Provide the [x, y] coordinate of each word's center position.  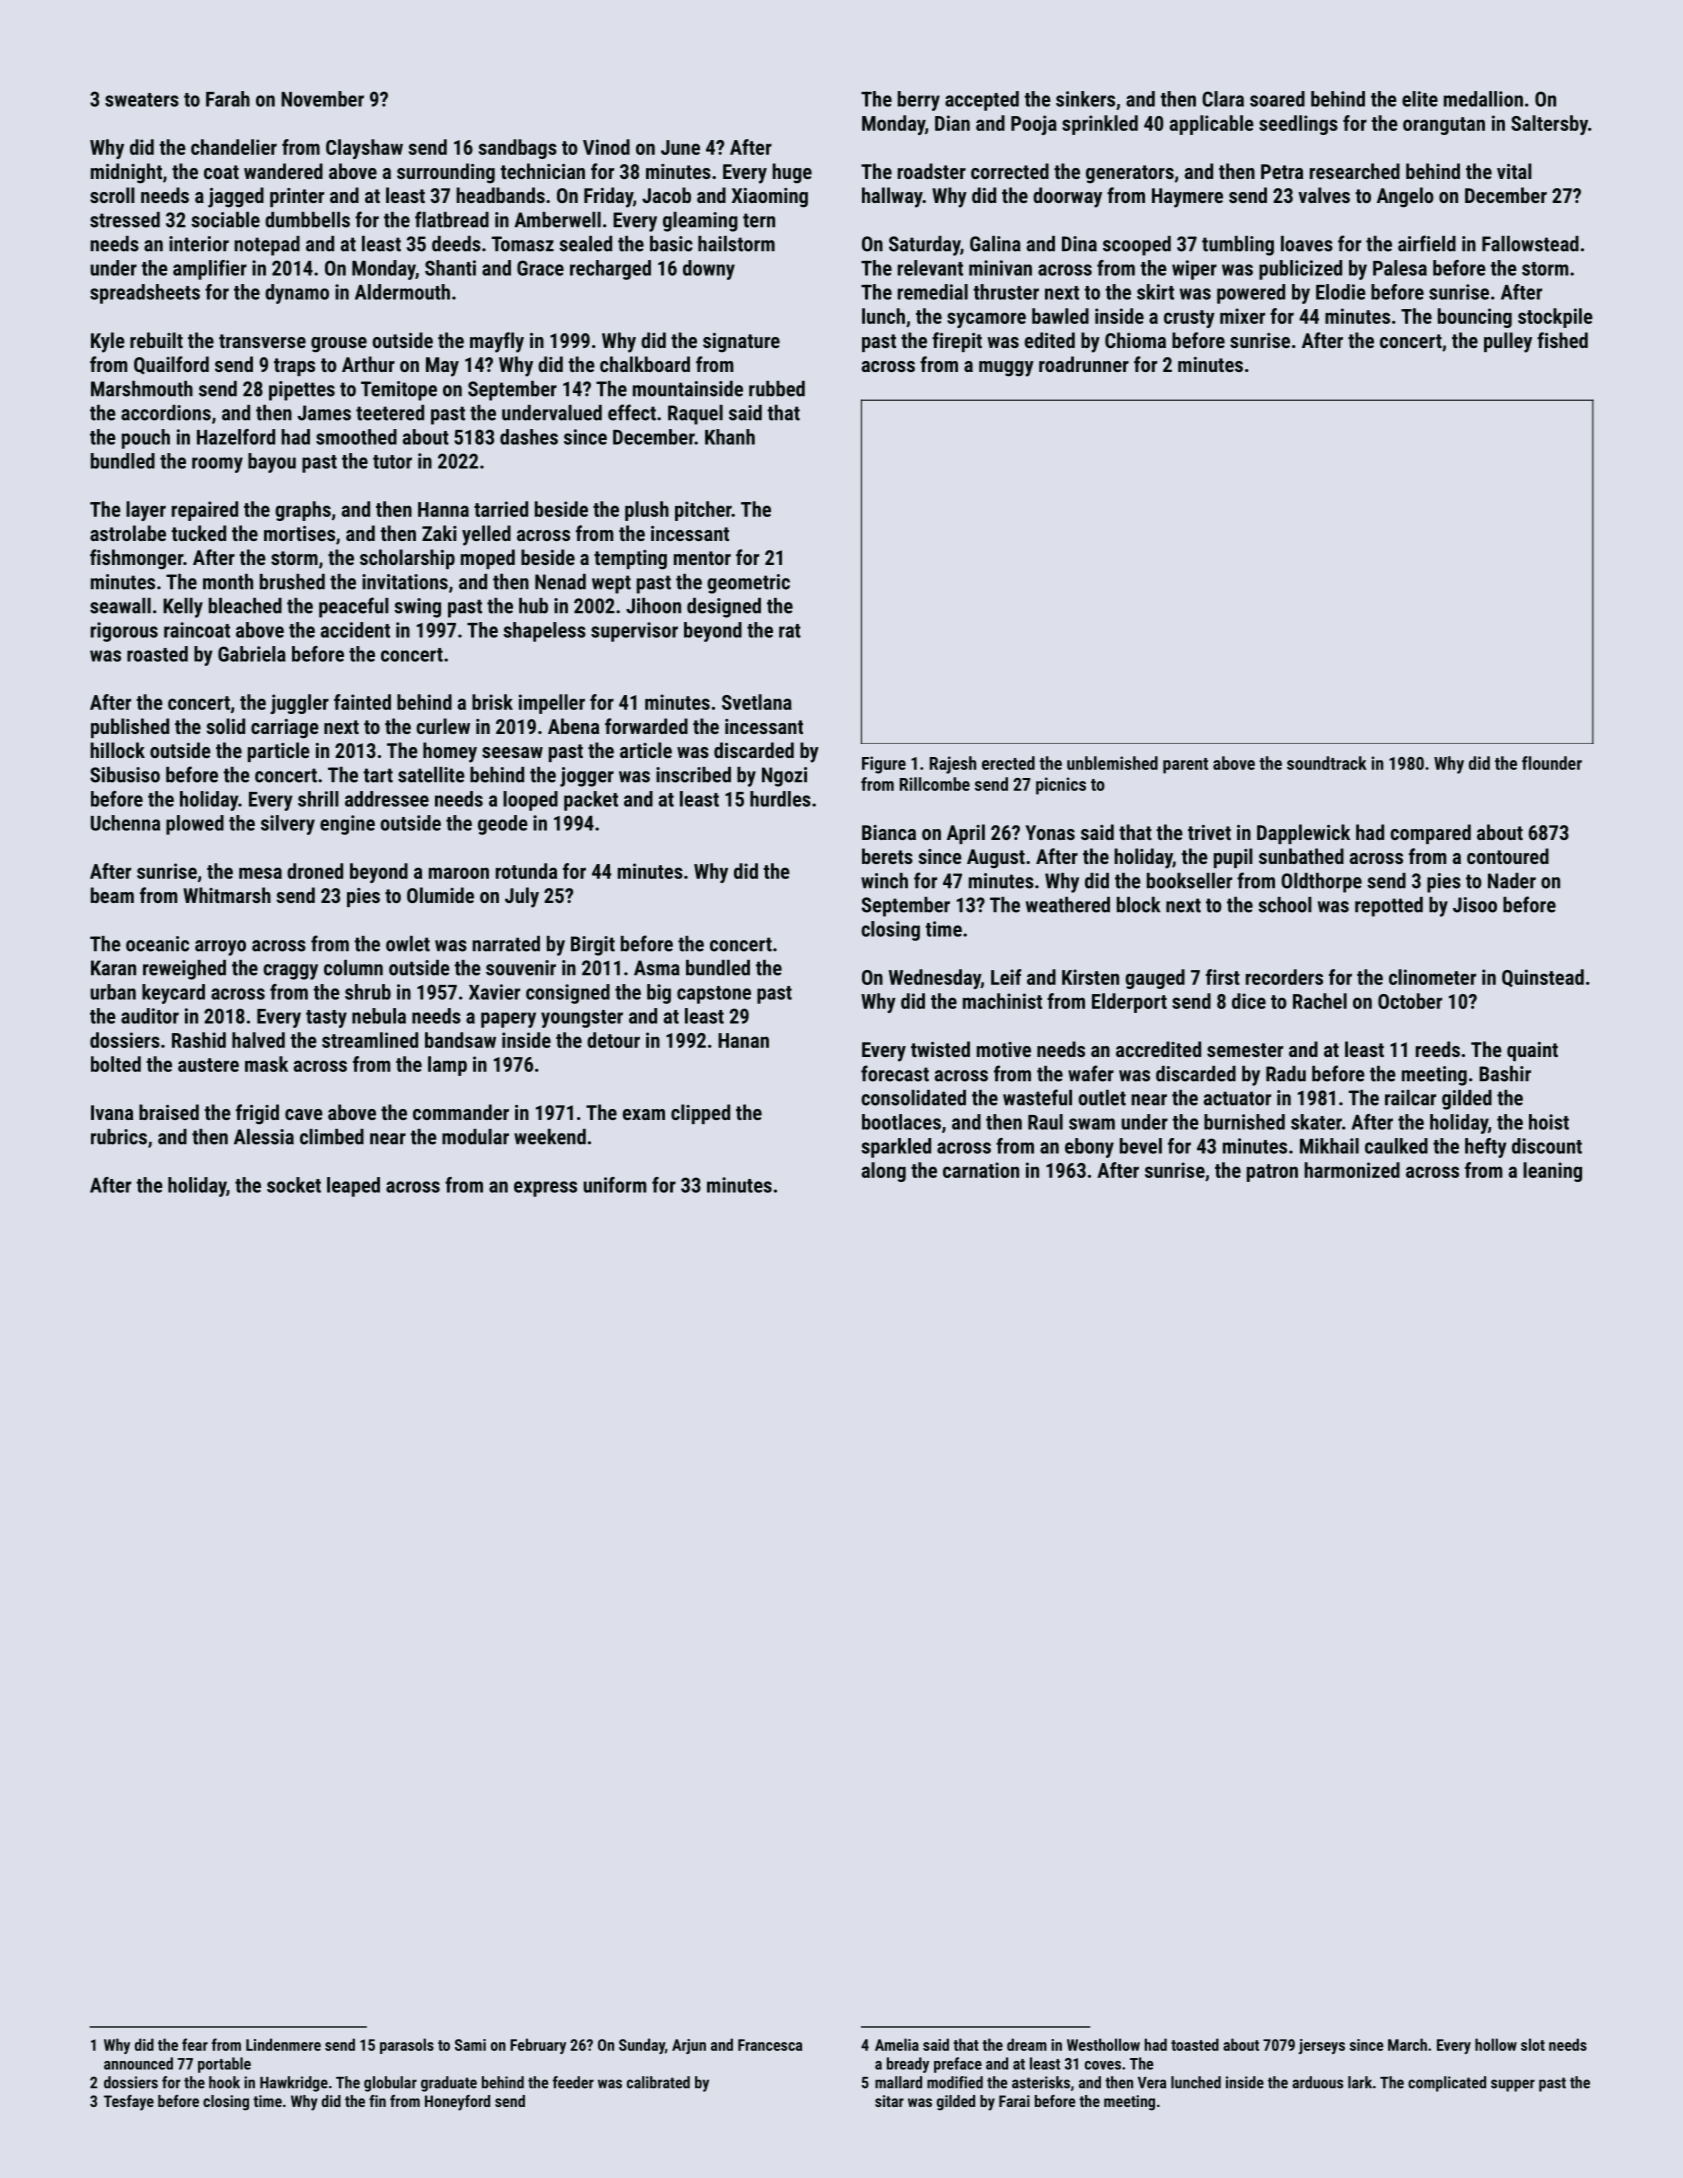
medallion [1483, 99]
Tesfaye [129, 2103]
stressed [125, 220]
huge [792, 173]
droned [315, 871]
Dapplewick [1303, 834]
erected [1008, 763]
